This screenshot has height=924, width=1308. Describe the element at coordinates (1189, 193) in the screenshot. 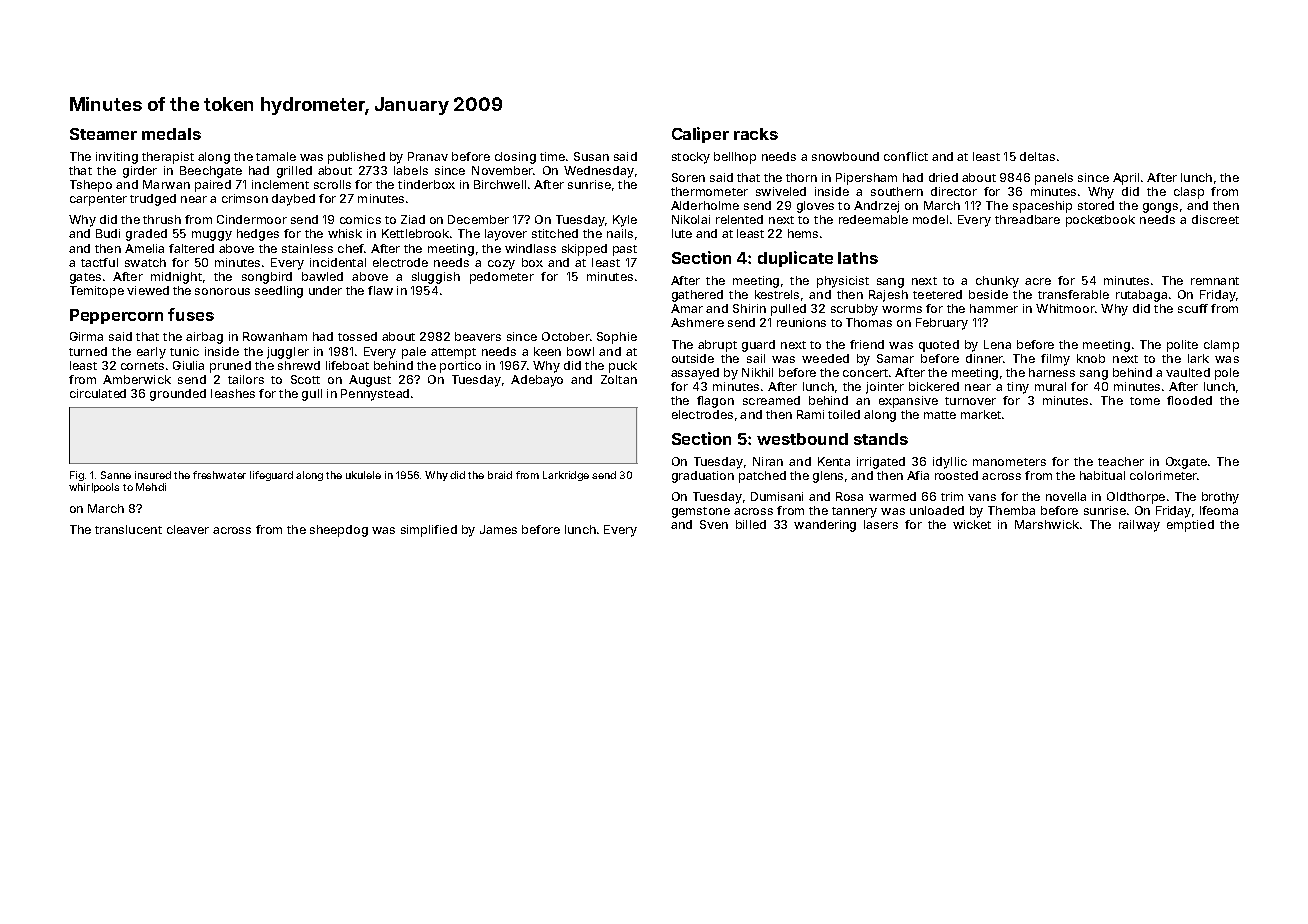

I see `clasp` at that location.
